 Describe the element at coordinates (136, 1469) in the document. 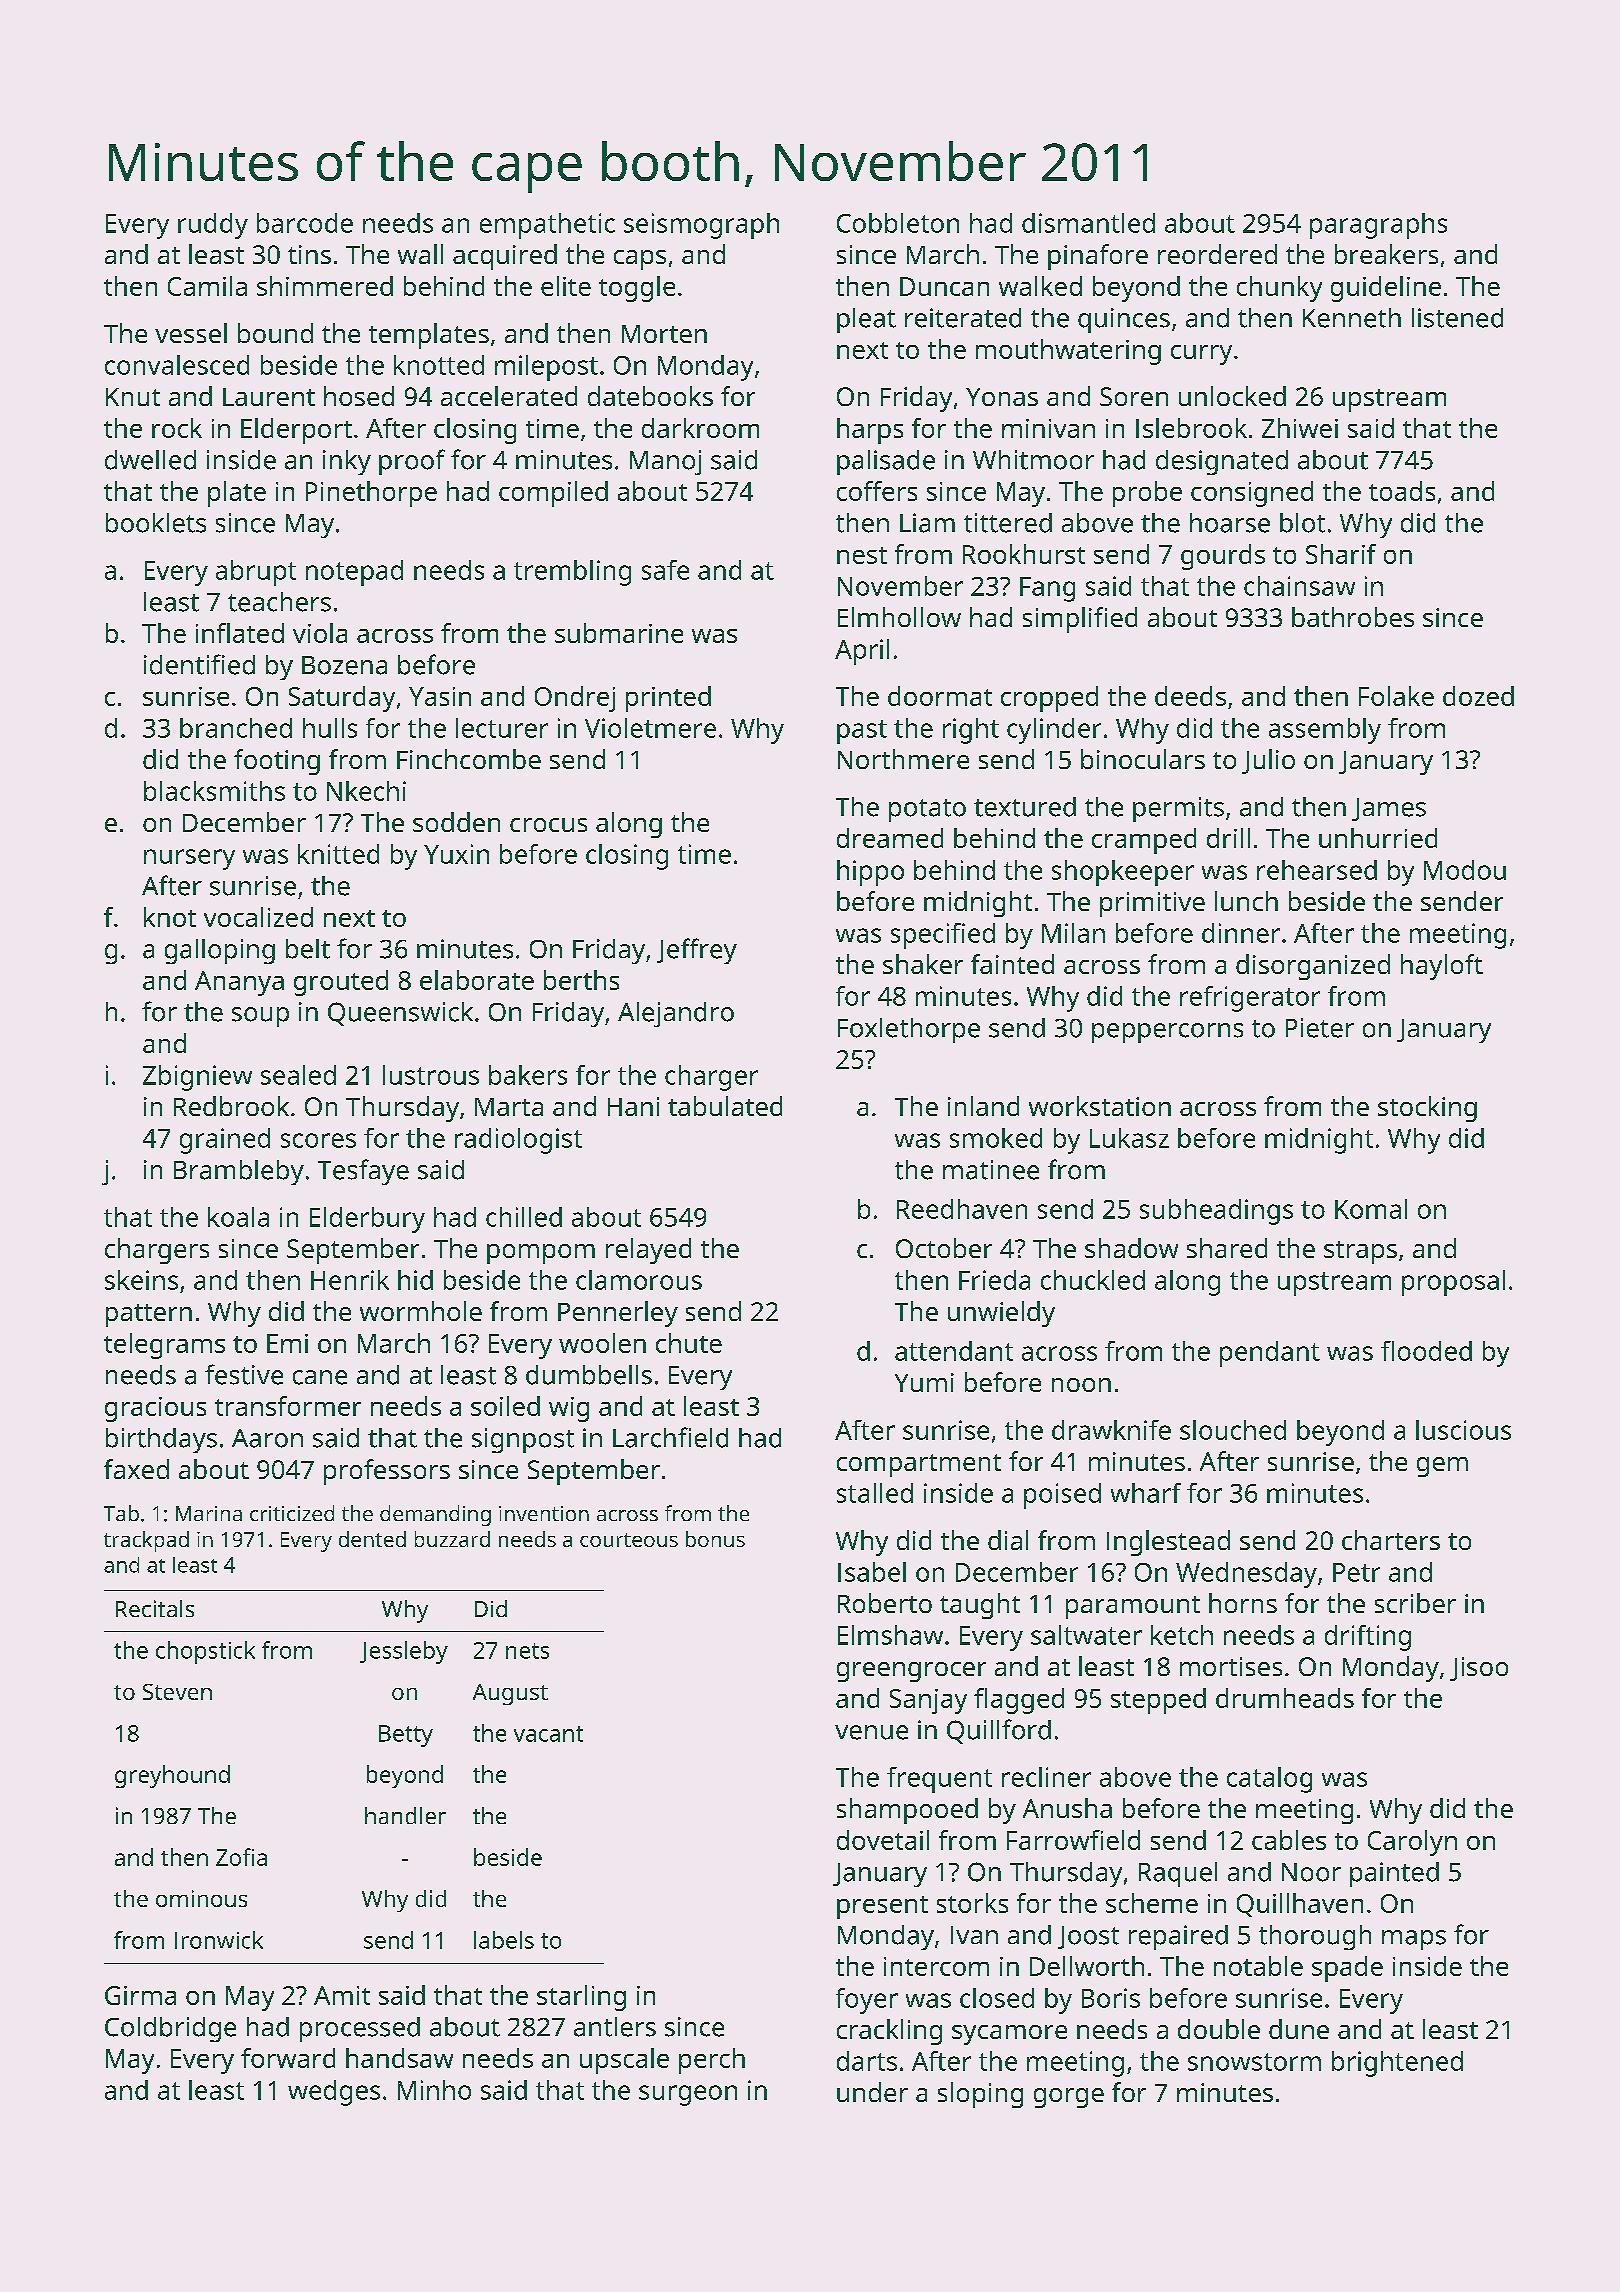

I see `faxed` at that location.
